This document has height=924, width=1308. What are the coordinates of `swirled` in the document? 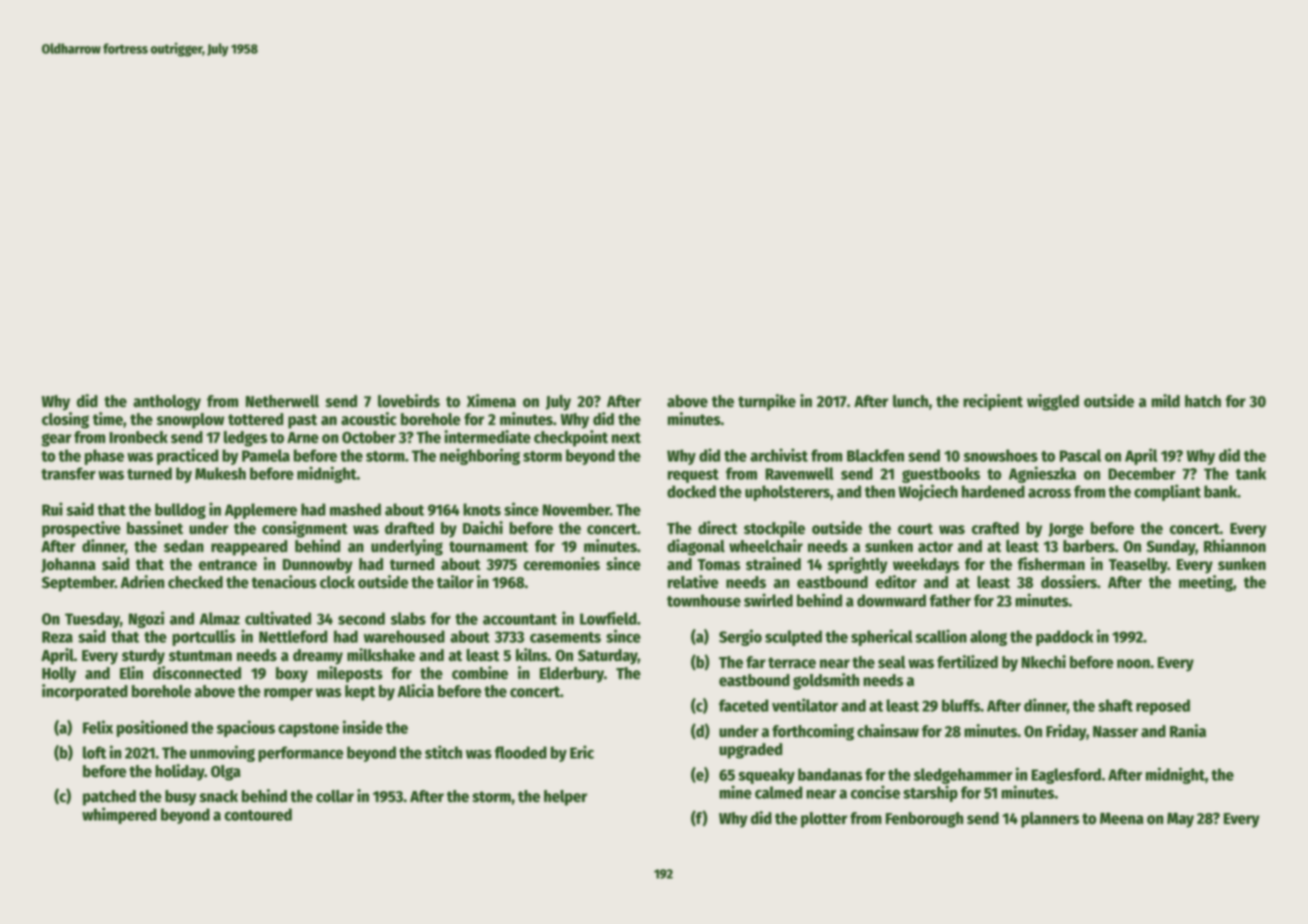 It's located at (768, 600).
